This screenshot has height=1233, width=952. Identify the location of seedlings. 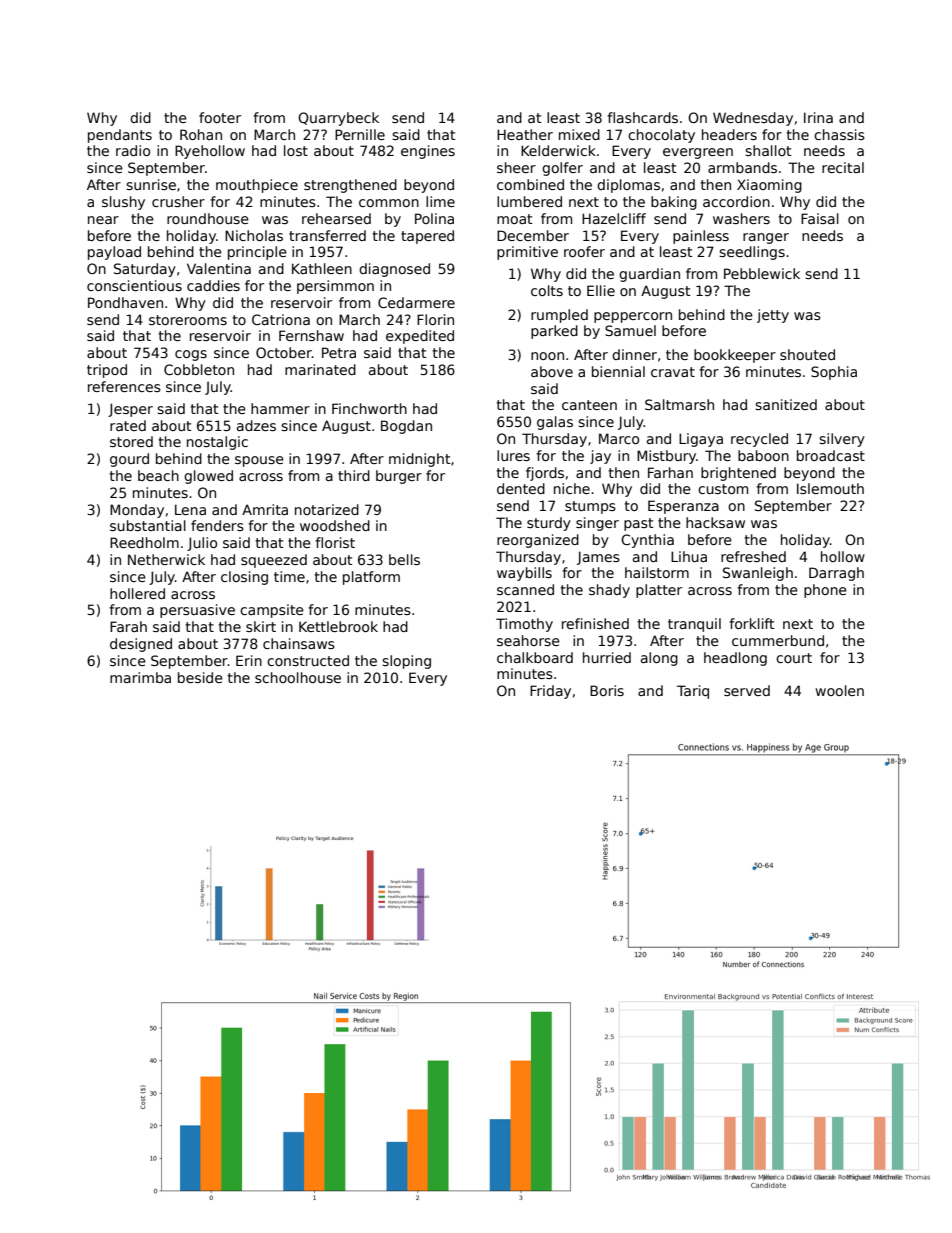
(752, 253).
